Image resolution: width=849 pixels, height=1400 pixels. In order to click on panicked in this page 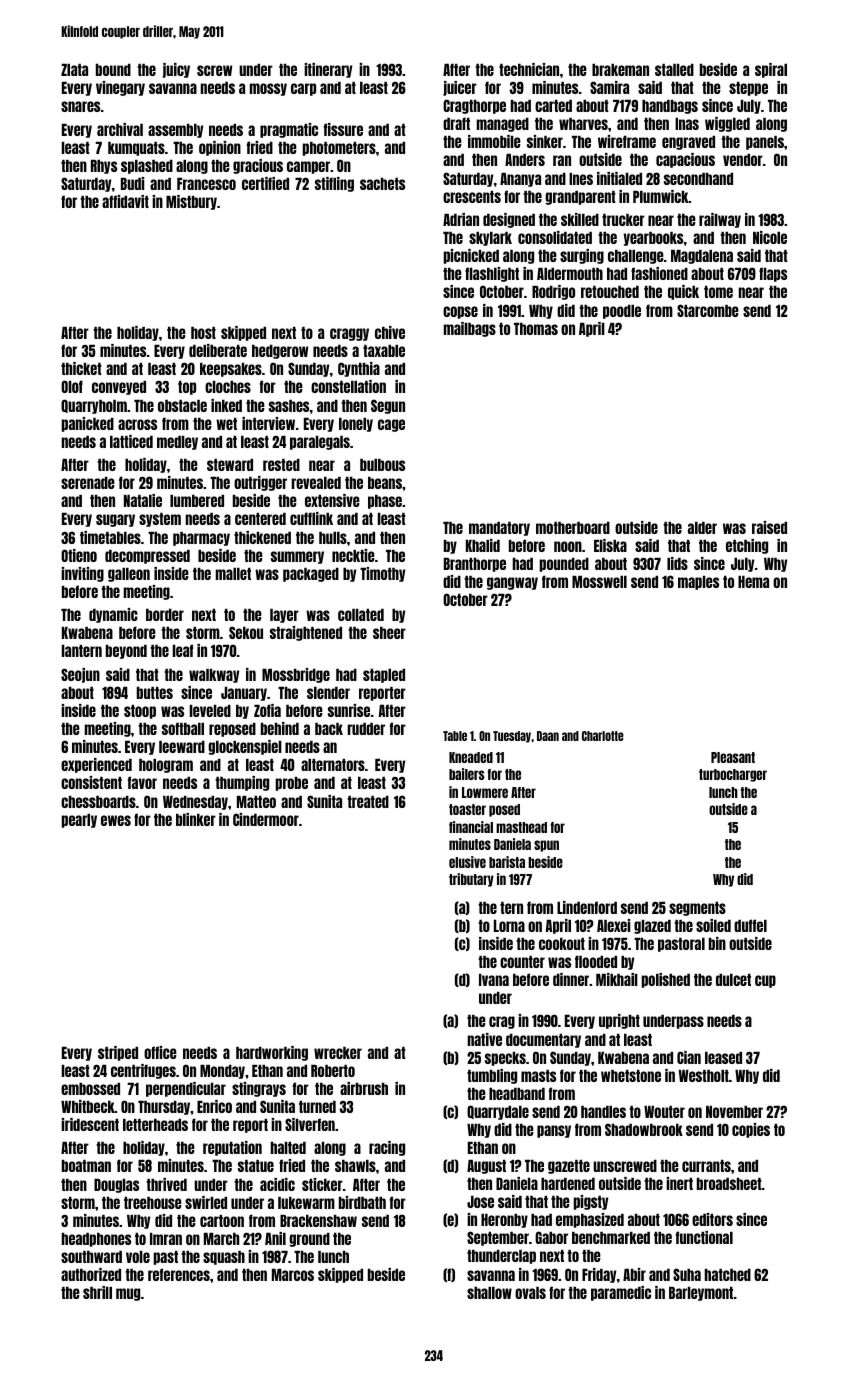, I will do `click(88, 424)`.
